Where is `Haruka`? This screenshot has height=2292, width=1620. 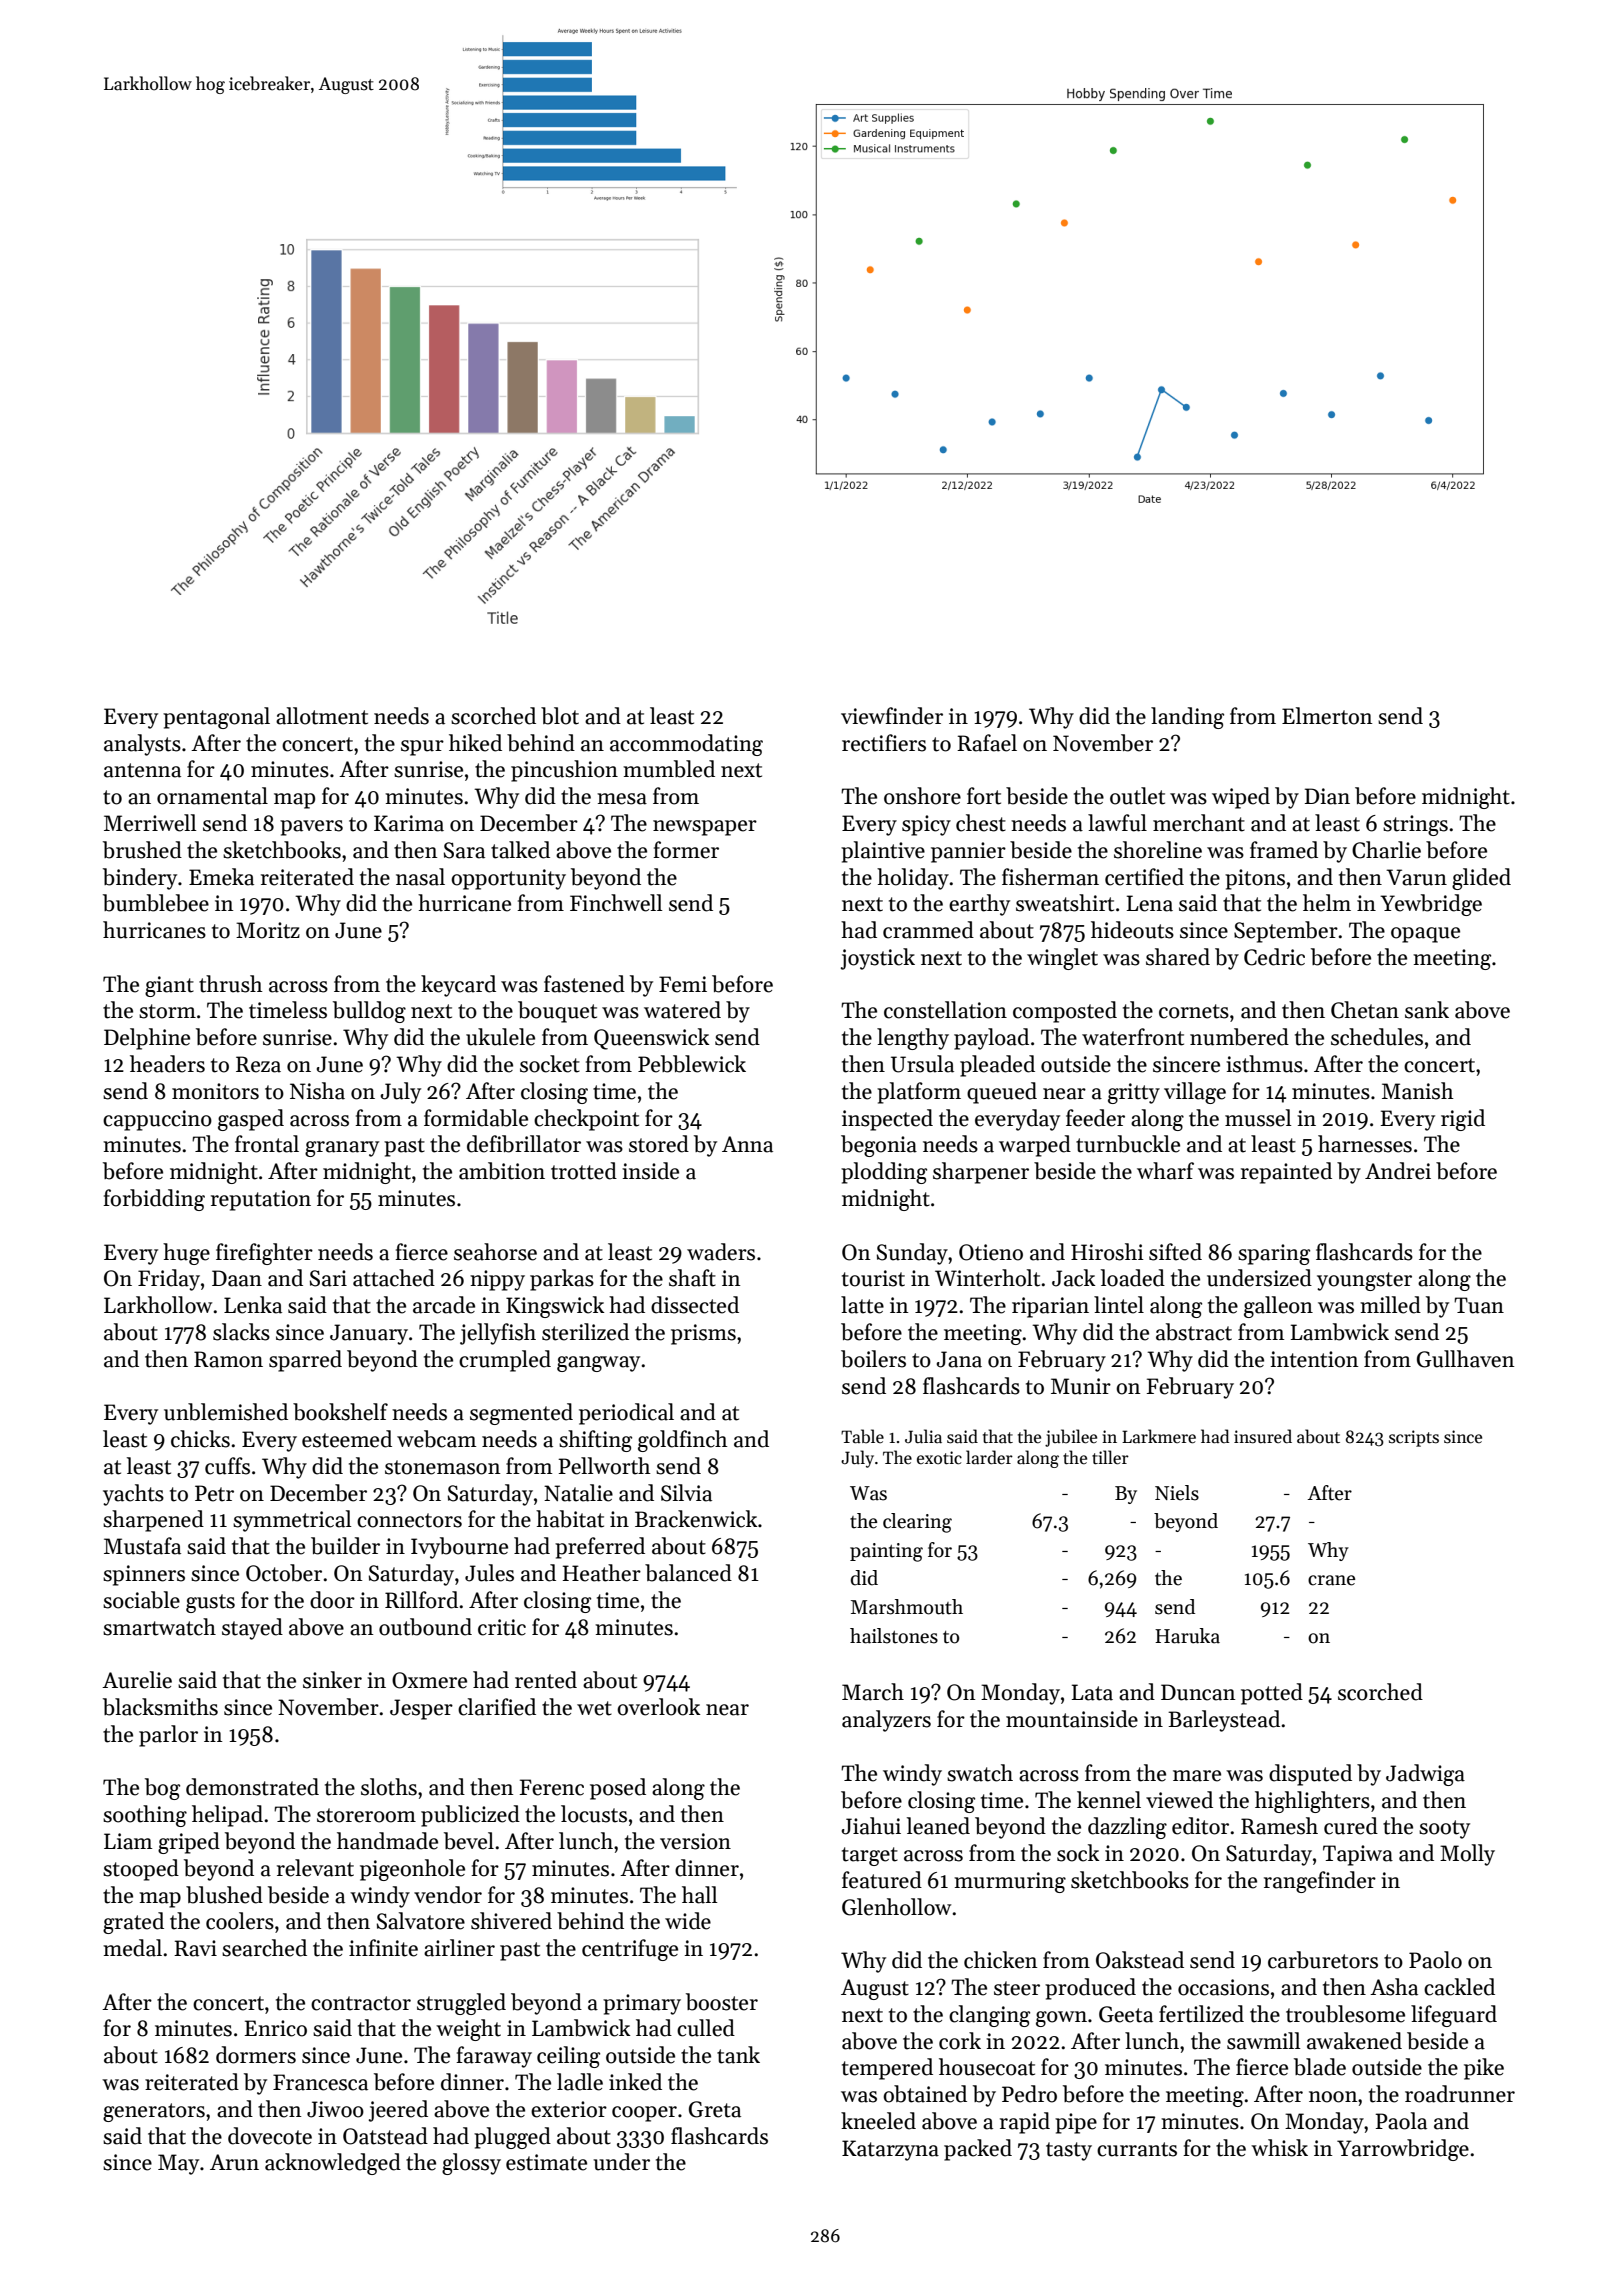
Haruka is located at coordinates (1187, 1636).
